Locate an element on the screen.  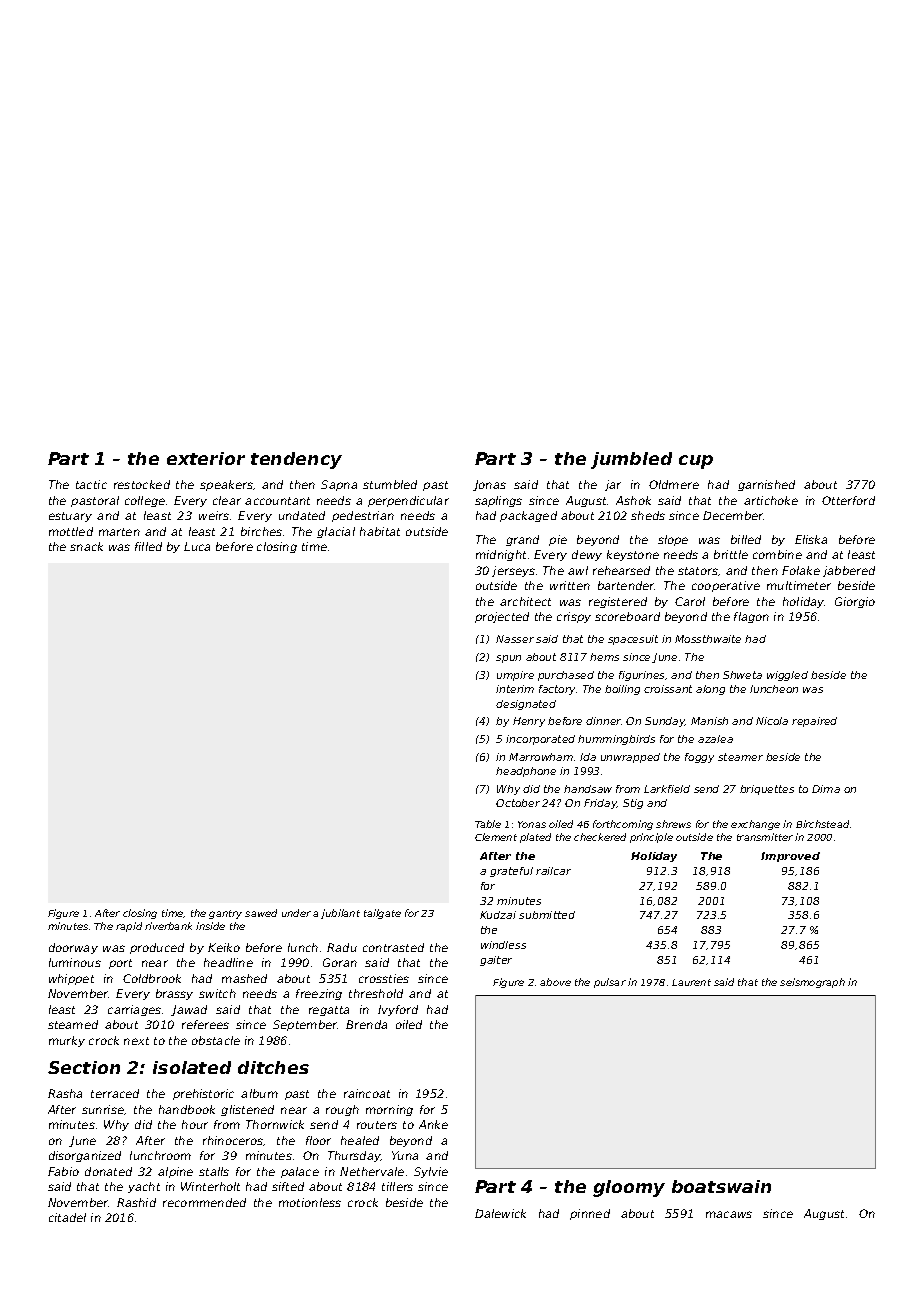
tailgate is located at coordinates (382, 914).
